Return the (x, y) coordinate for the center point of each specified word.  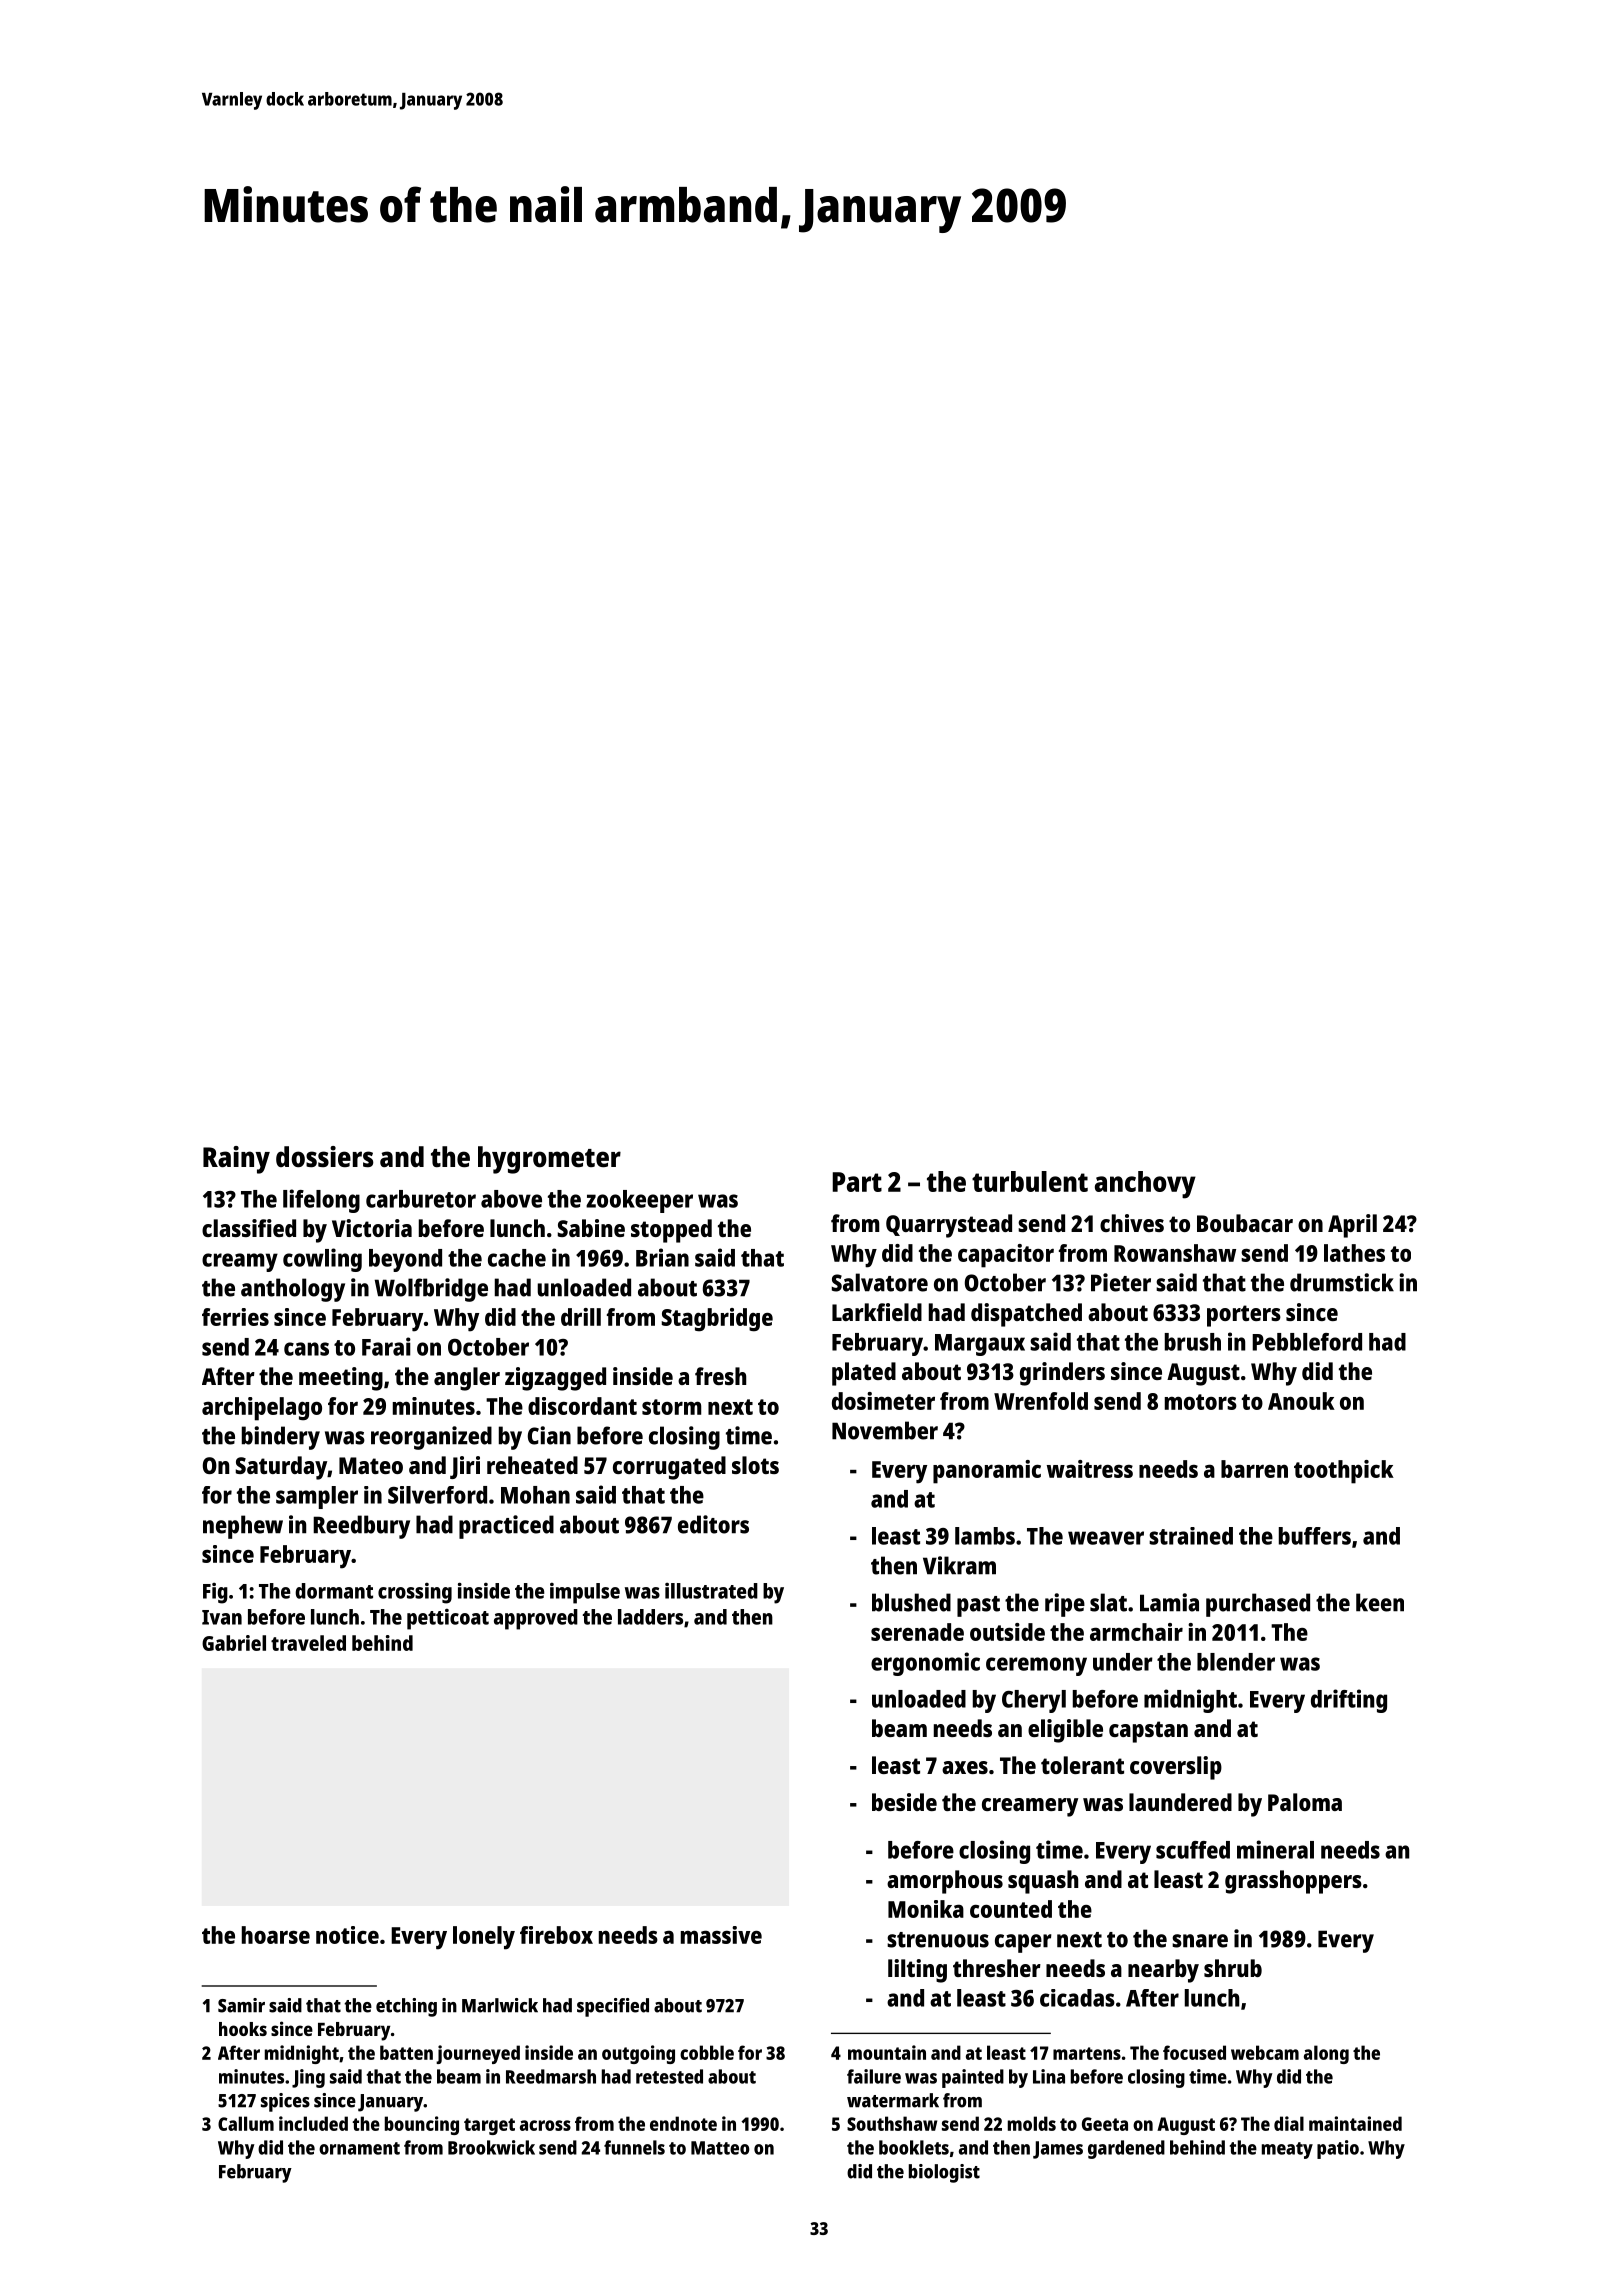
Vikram (959, 1565)
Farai (386, 1346)
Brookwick (491, 2147)
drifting (1349, 1701)
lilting (917, 1971)
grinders (1062, 1374)
